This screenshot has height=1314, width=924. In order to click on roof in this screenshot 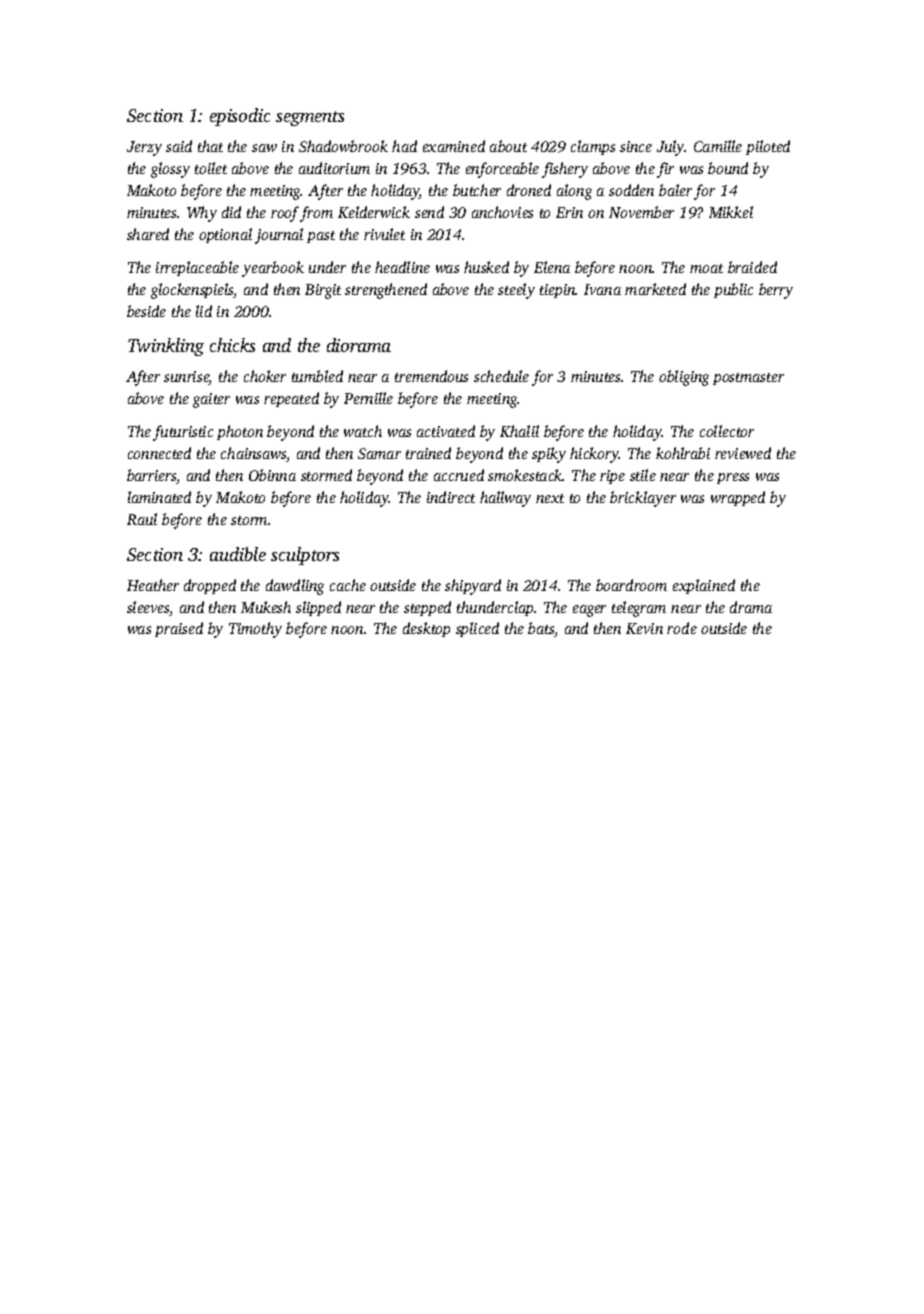, I will do `click(285, 214)`.
